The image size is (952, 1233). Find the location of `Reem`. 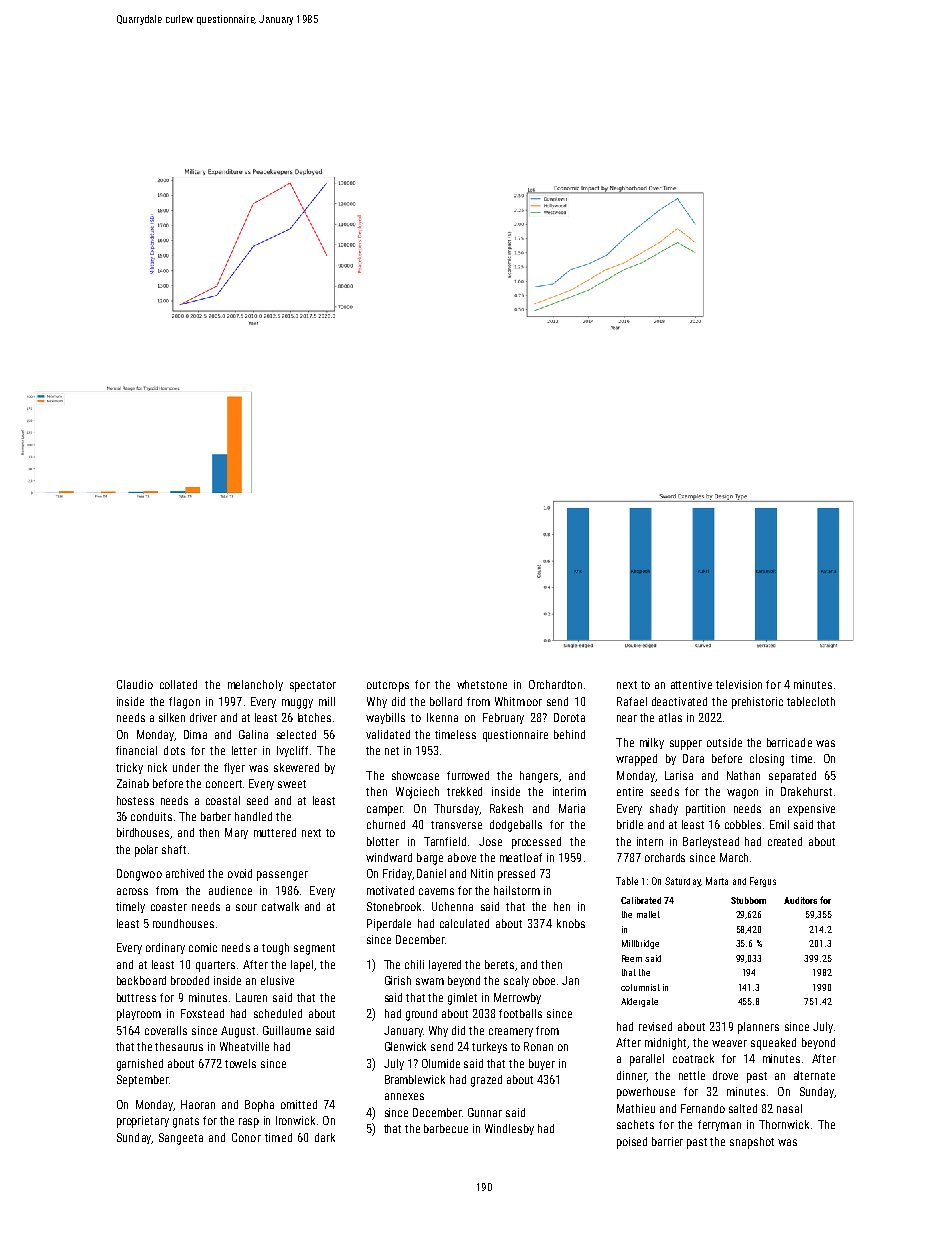

Reem is located at coordinates (632, 958).
